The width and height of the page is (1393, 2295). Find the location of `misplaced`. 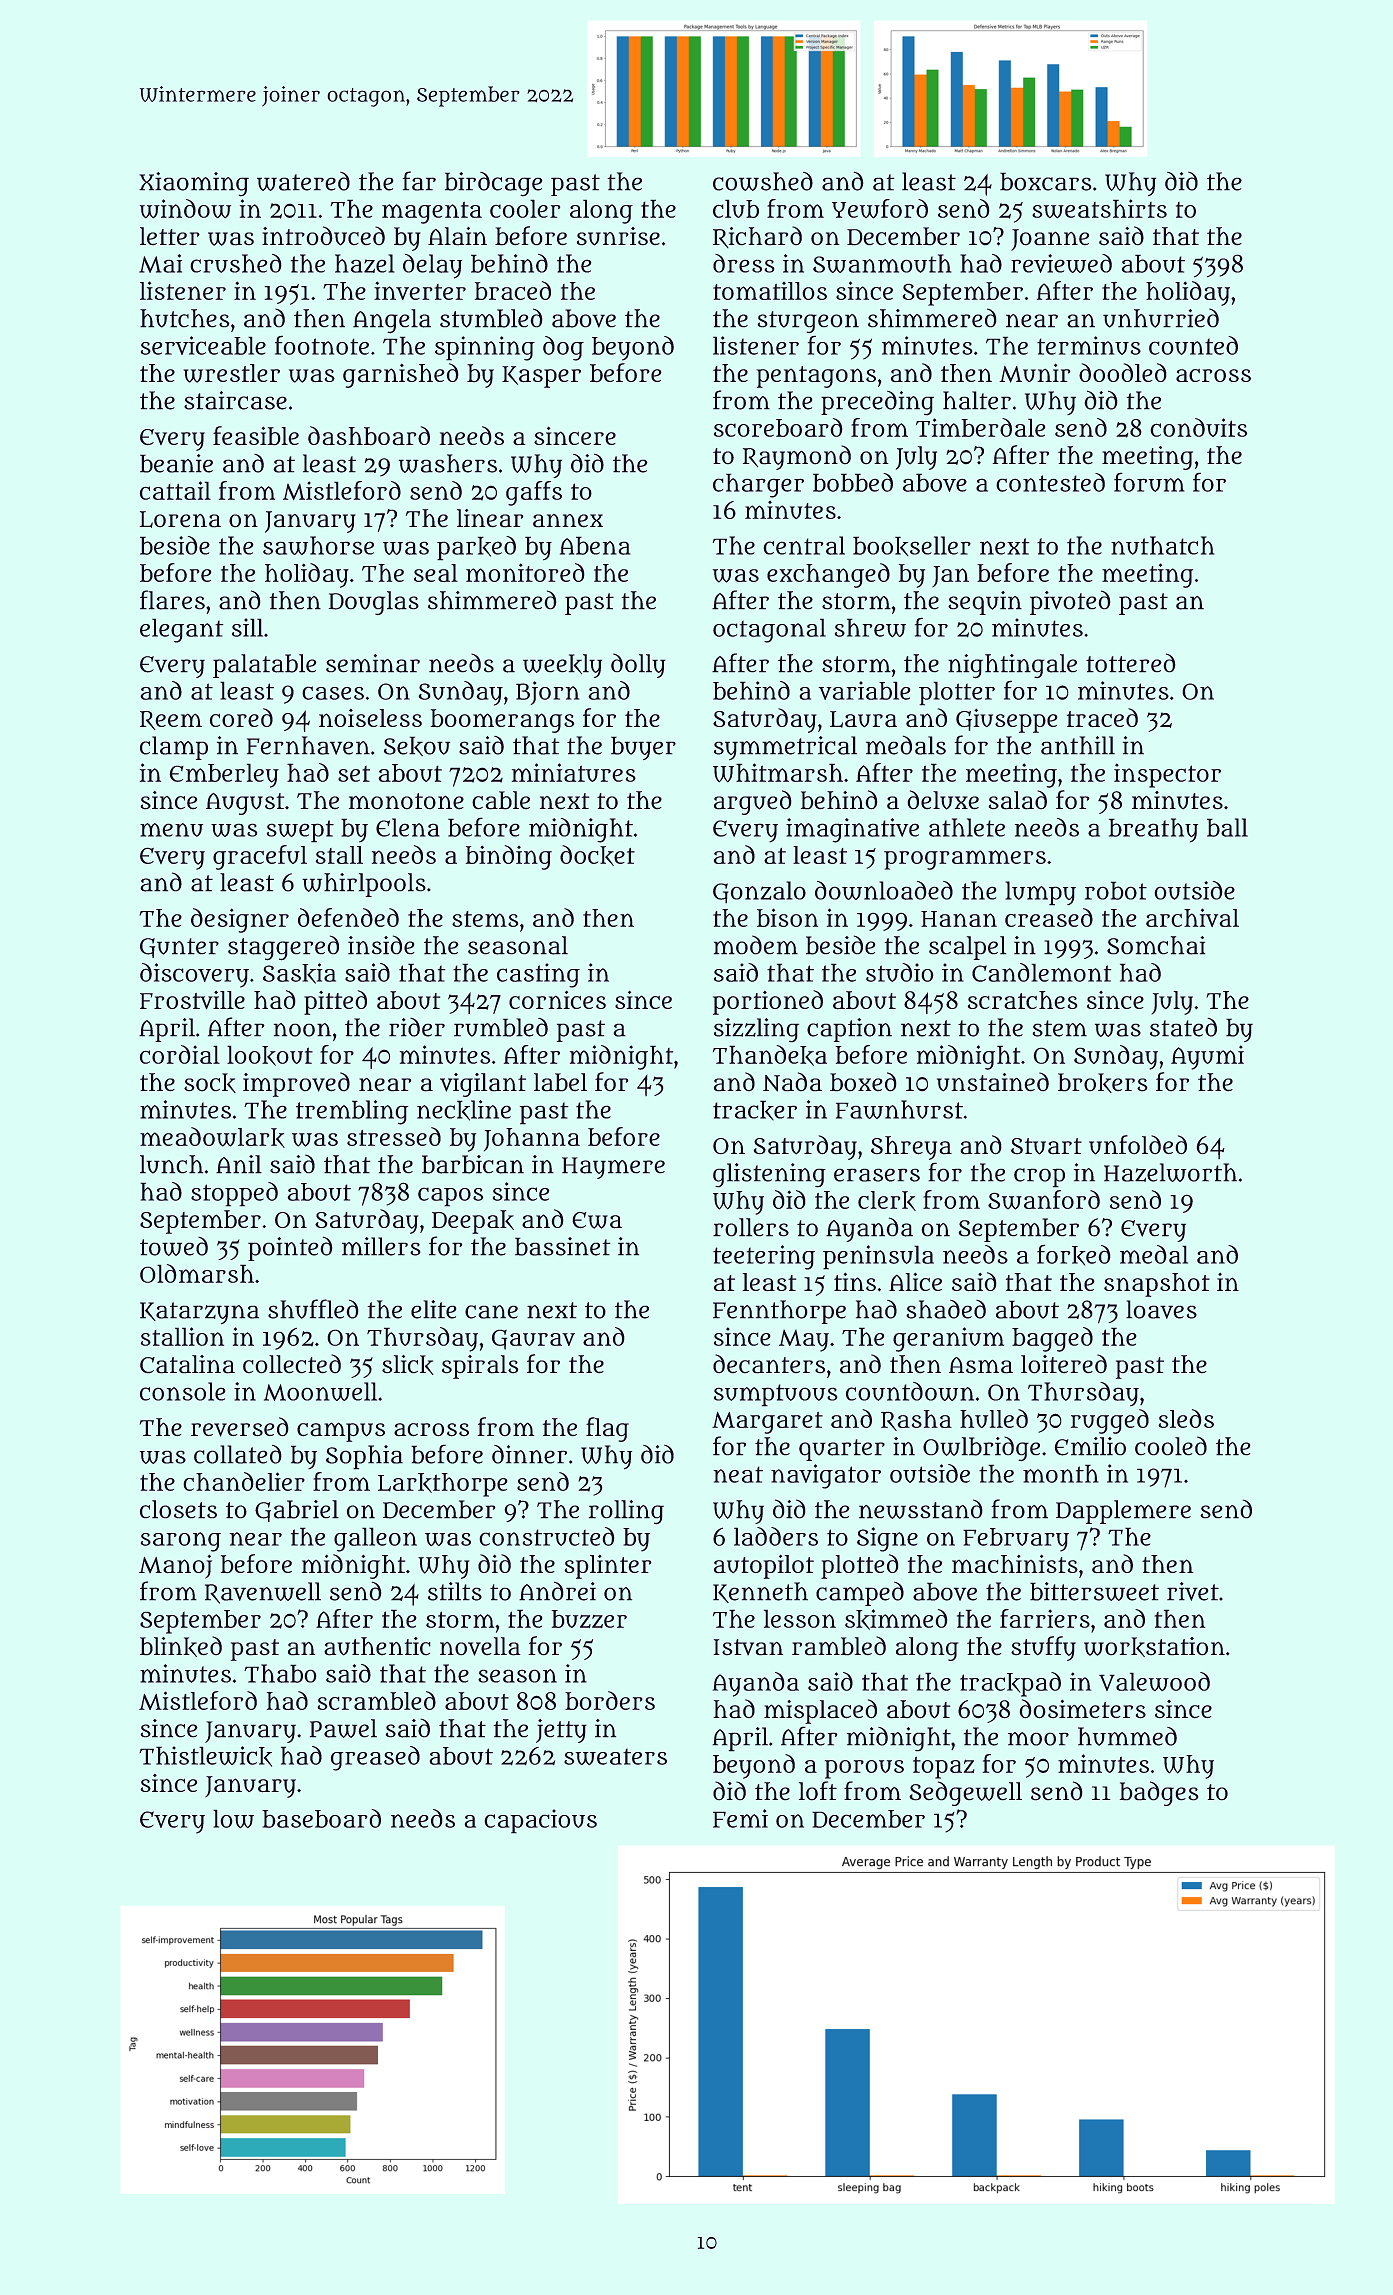

misplaced is located at coordinates (820, 1711).
